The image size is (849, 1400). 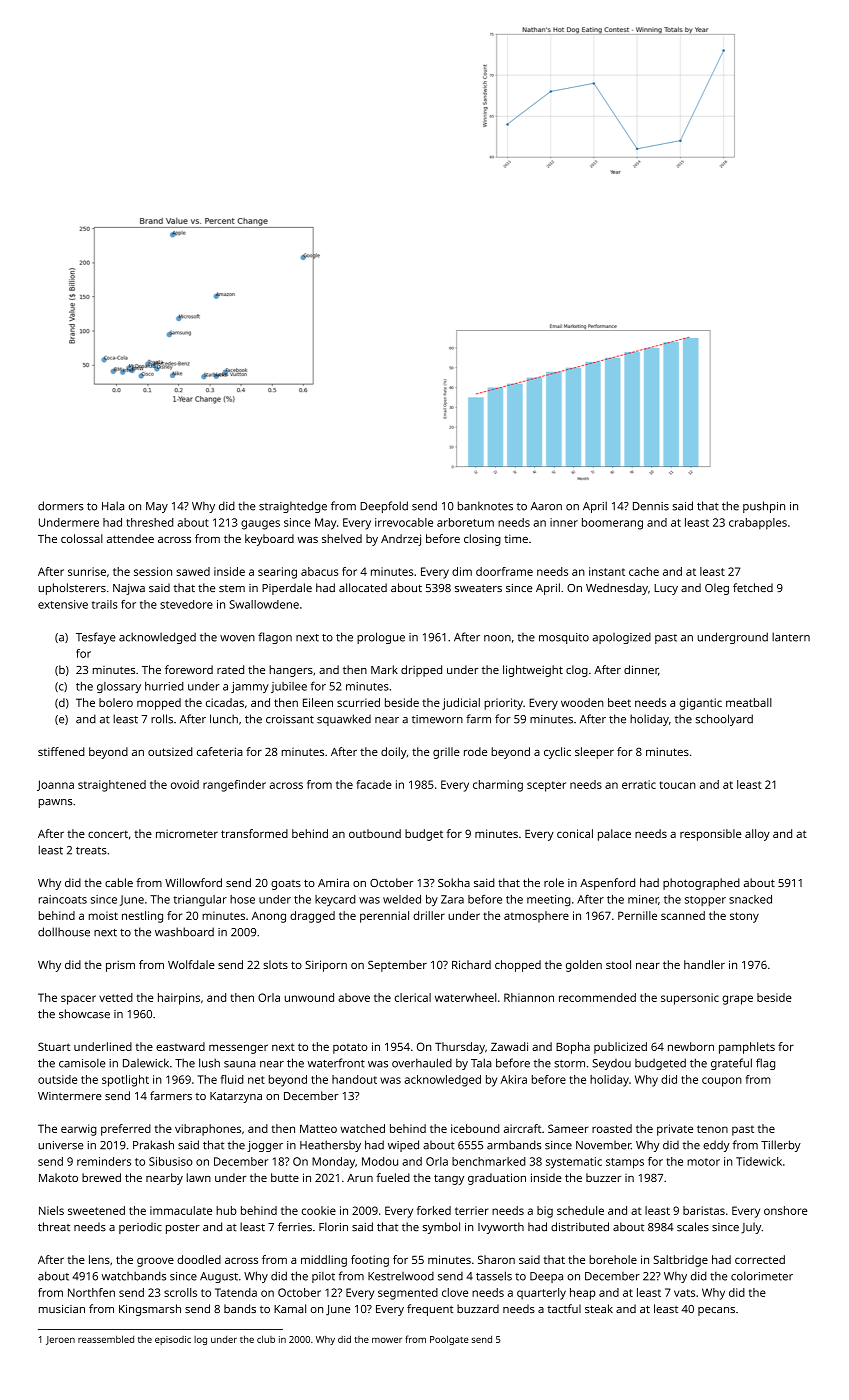 What do you see at coordinates (61, 506) in the page?
I see `dormers` at bounding box center [61, 506].
